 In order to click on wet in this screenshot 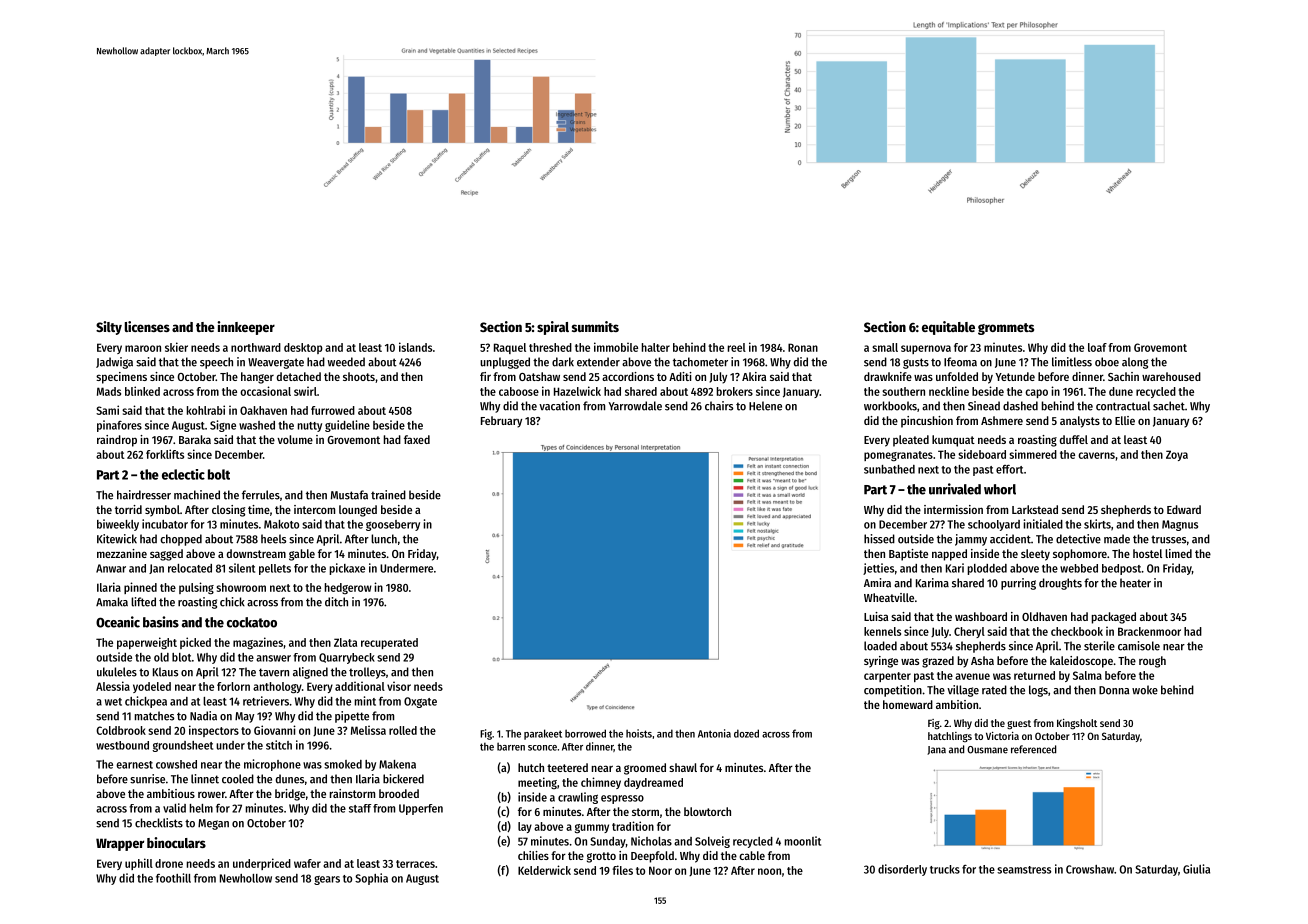, I will do `click(113, 702)`.
